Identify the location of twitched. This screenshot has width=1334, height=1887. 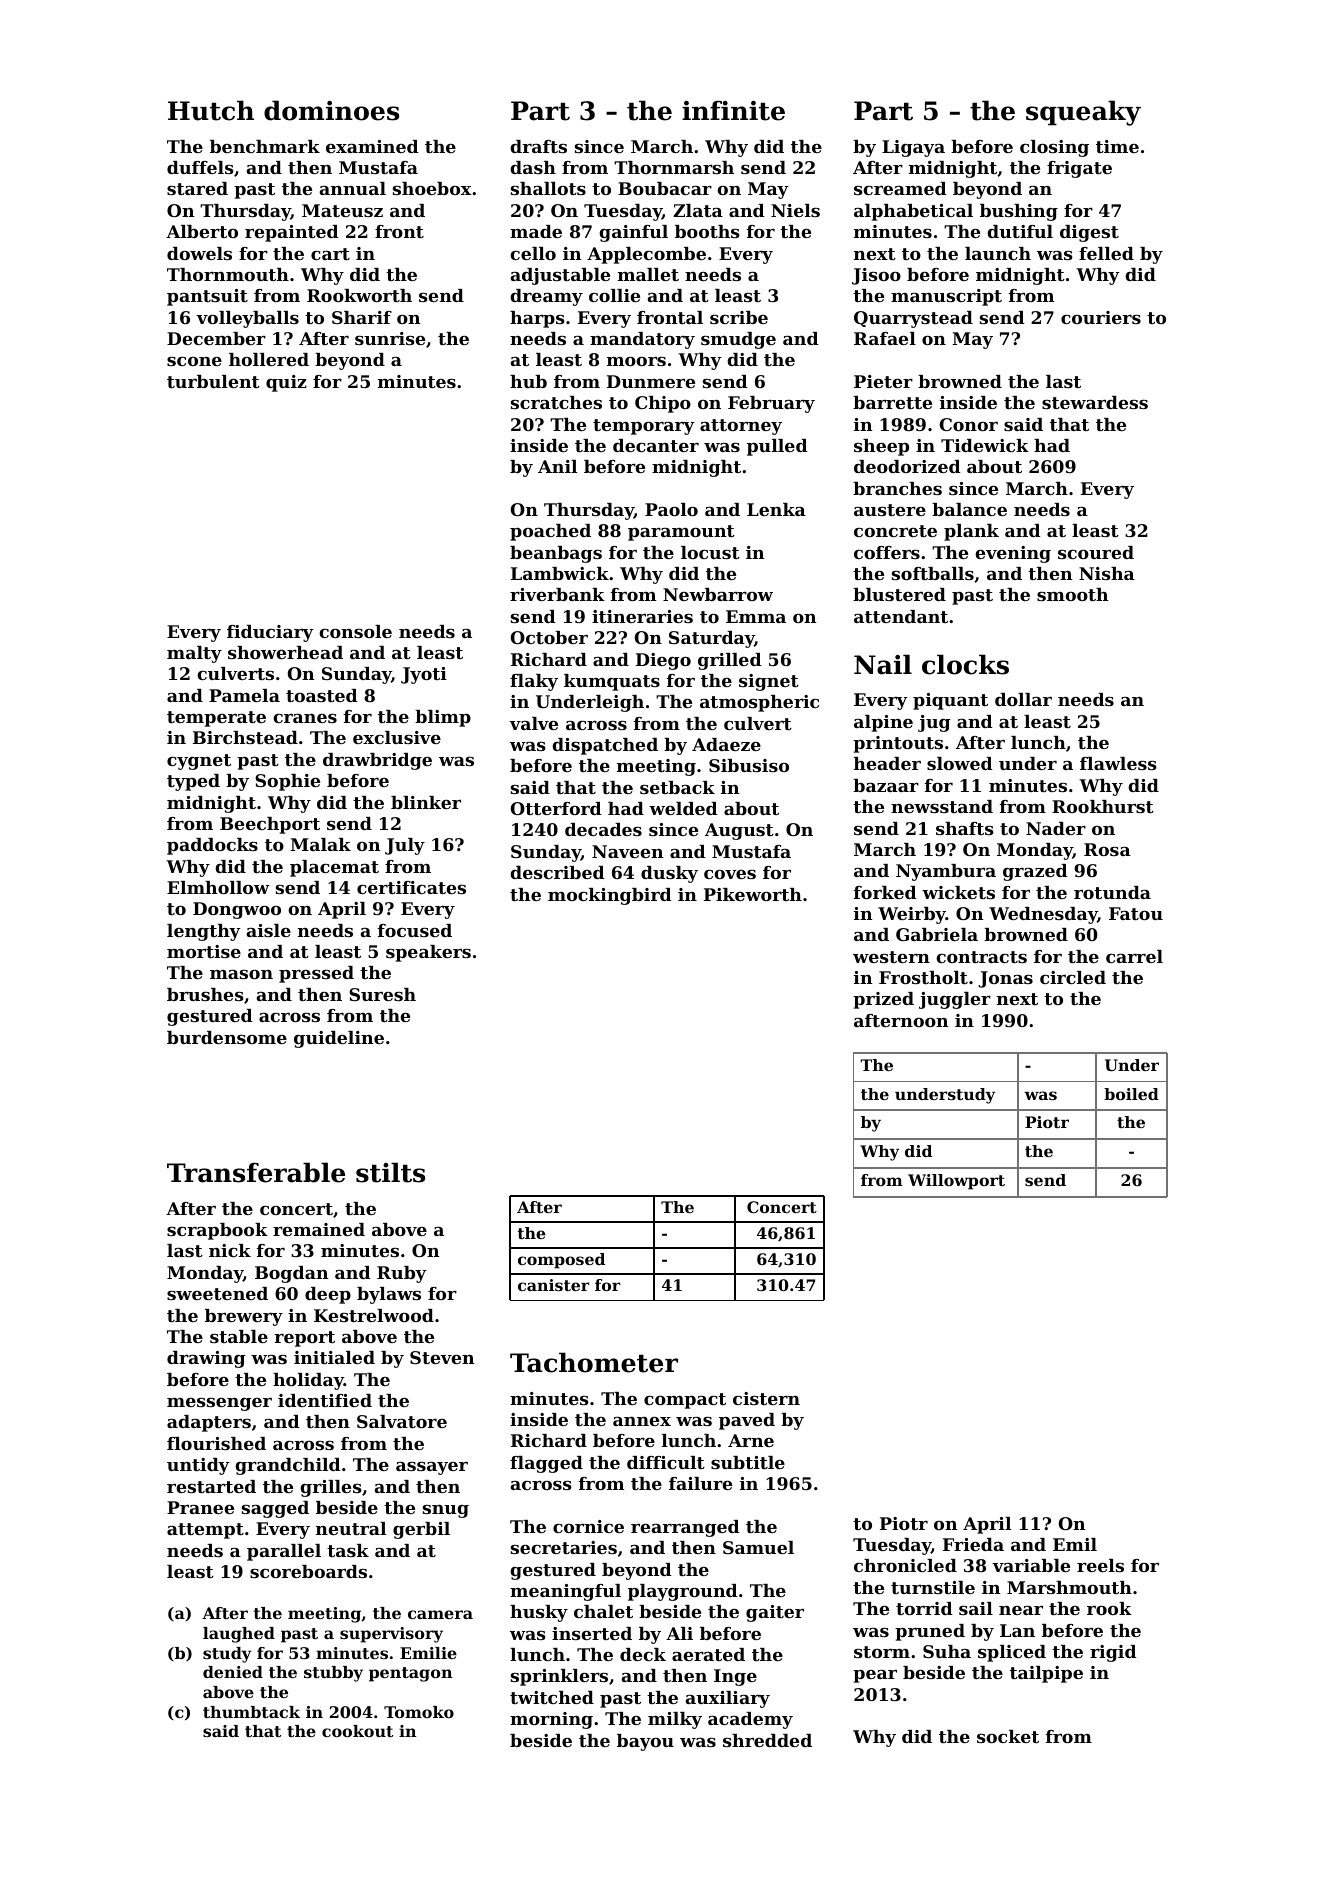
(552, 1697).
